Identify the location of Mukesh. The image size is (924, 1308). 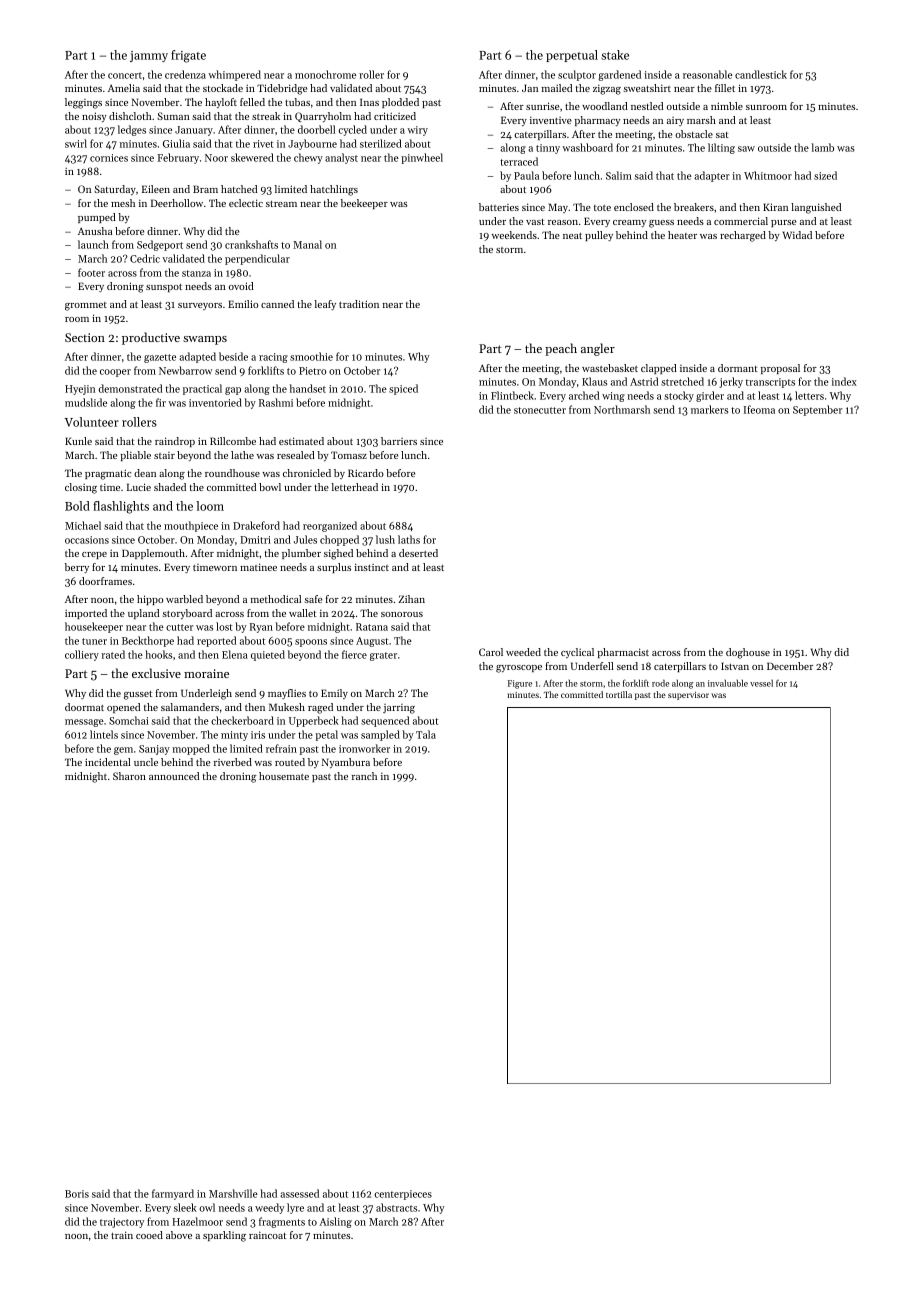
(287, 707).
